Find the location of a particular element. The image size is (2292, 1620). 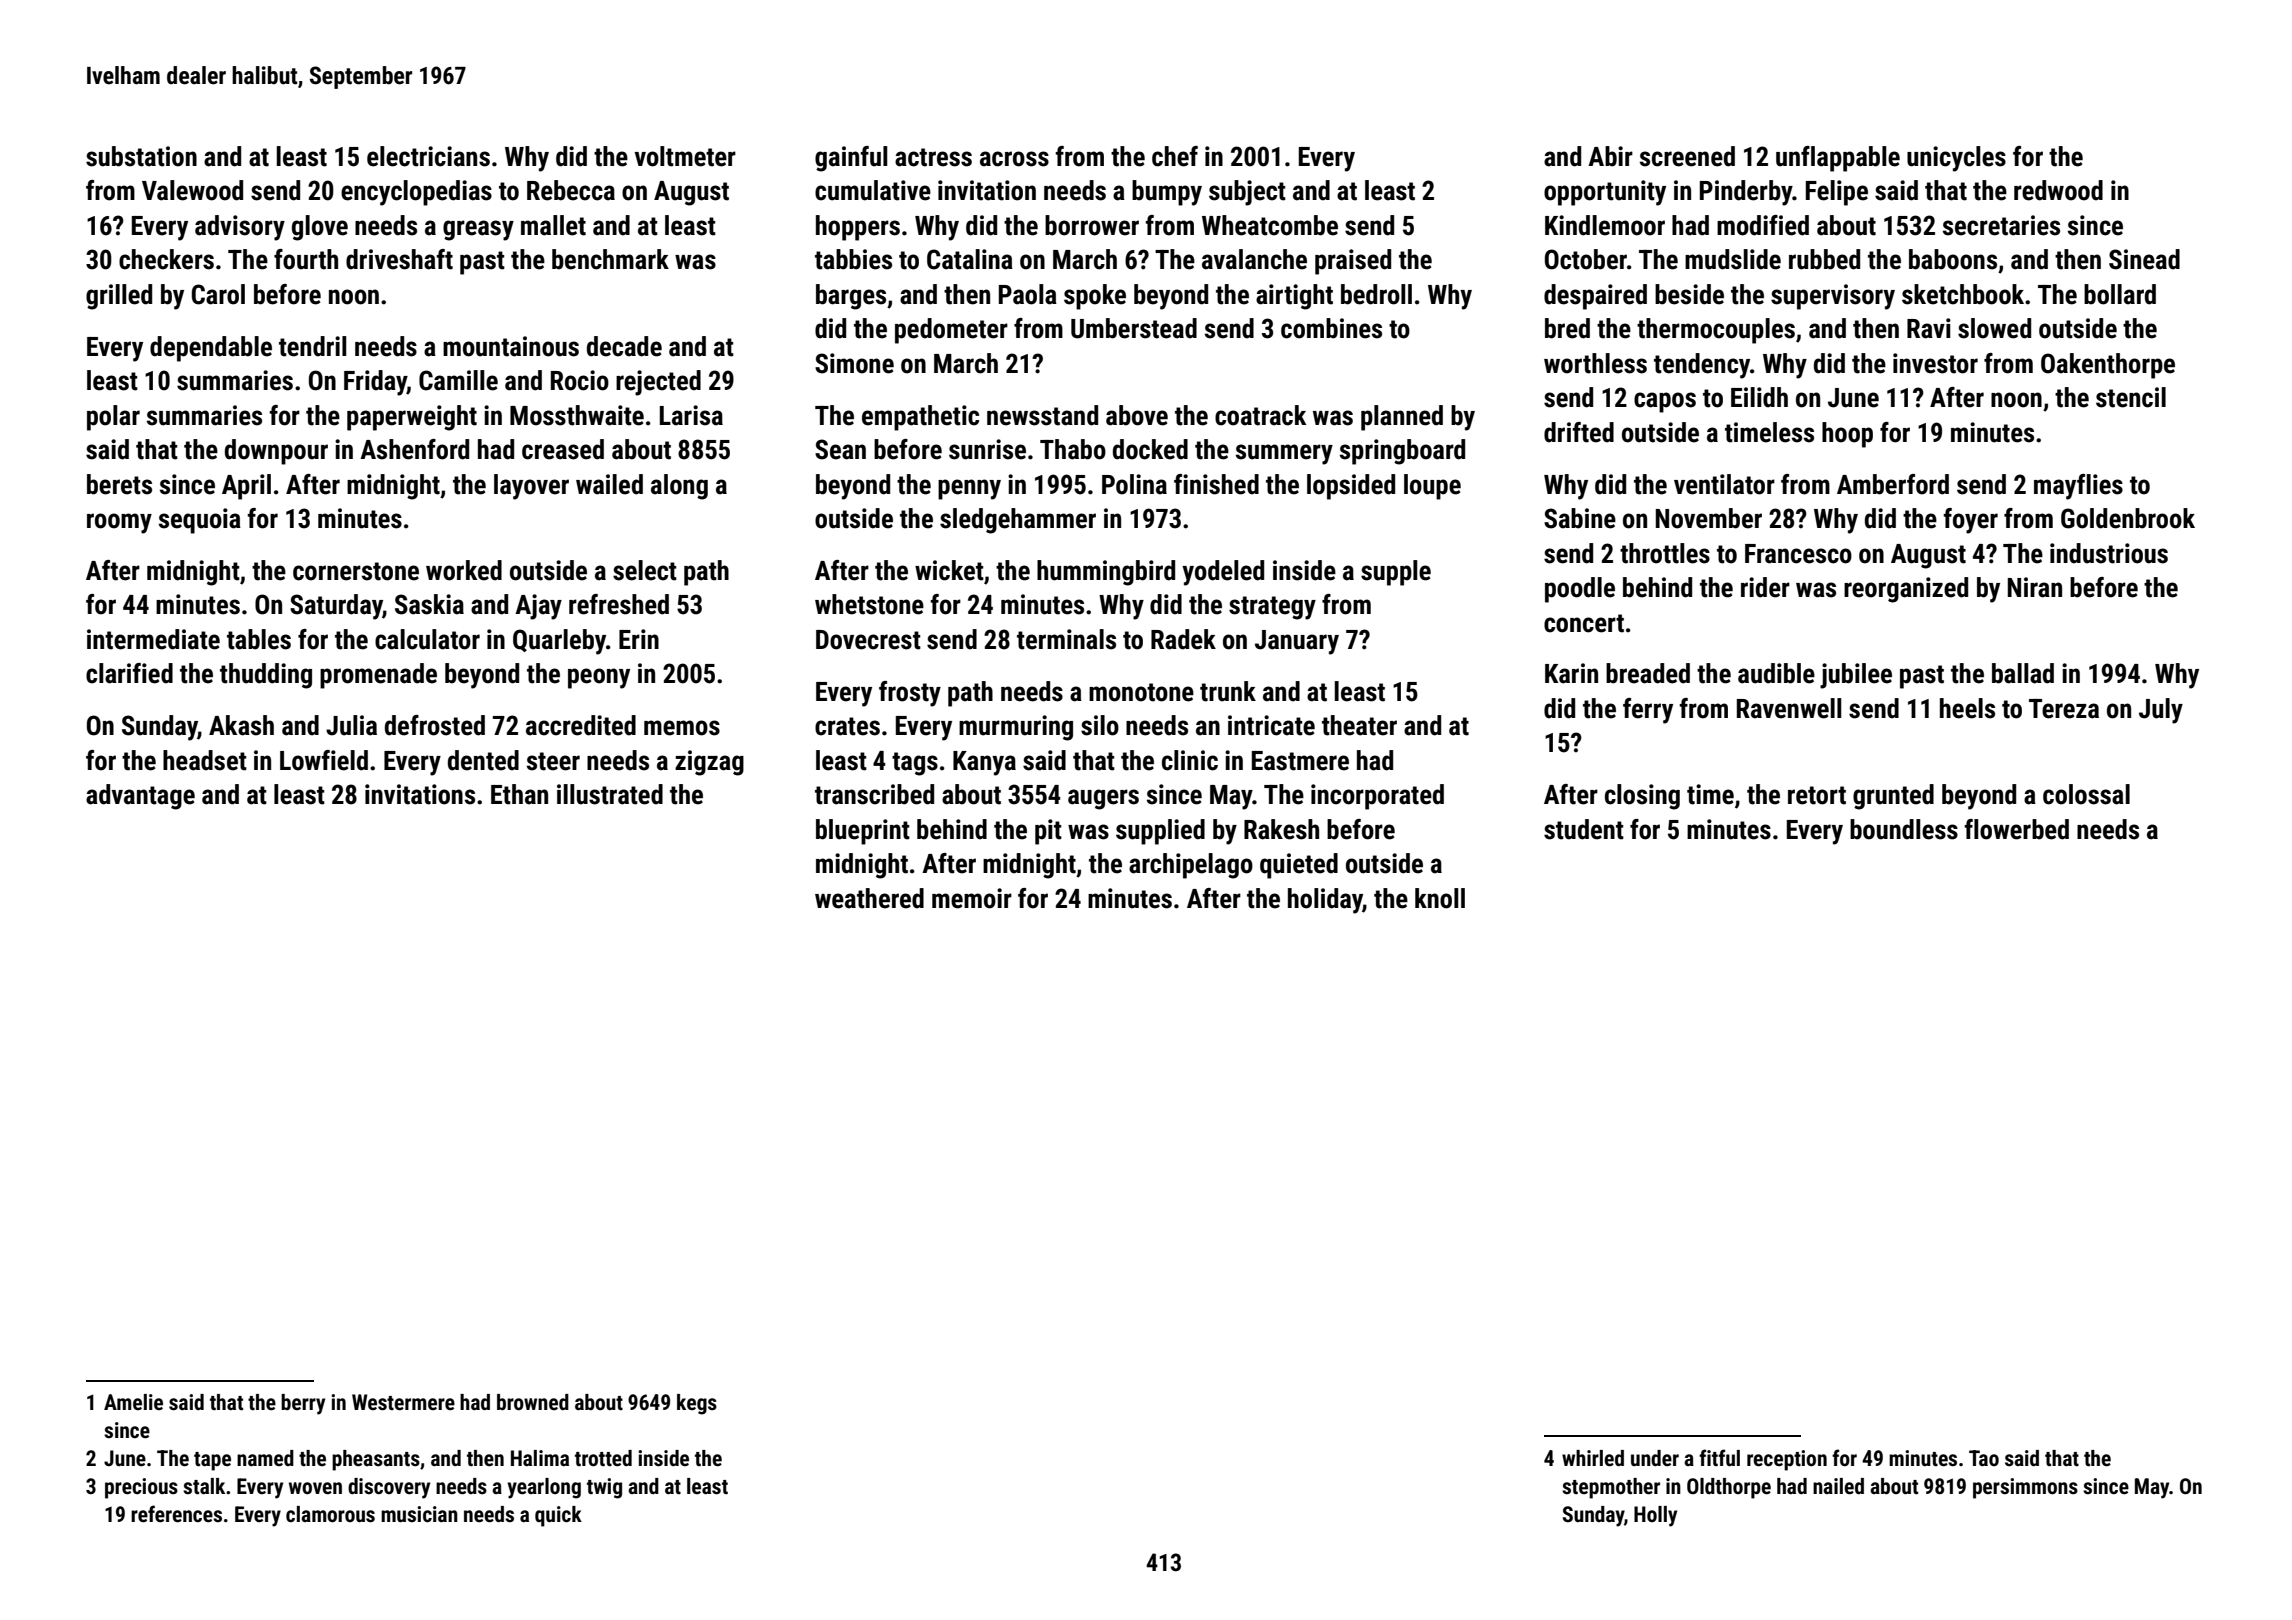

chef is located at coordinates (1175, 156).
